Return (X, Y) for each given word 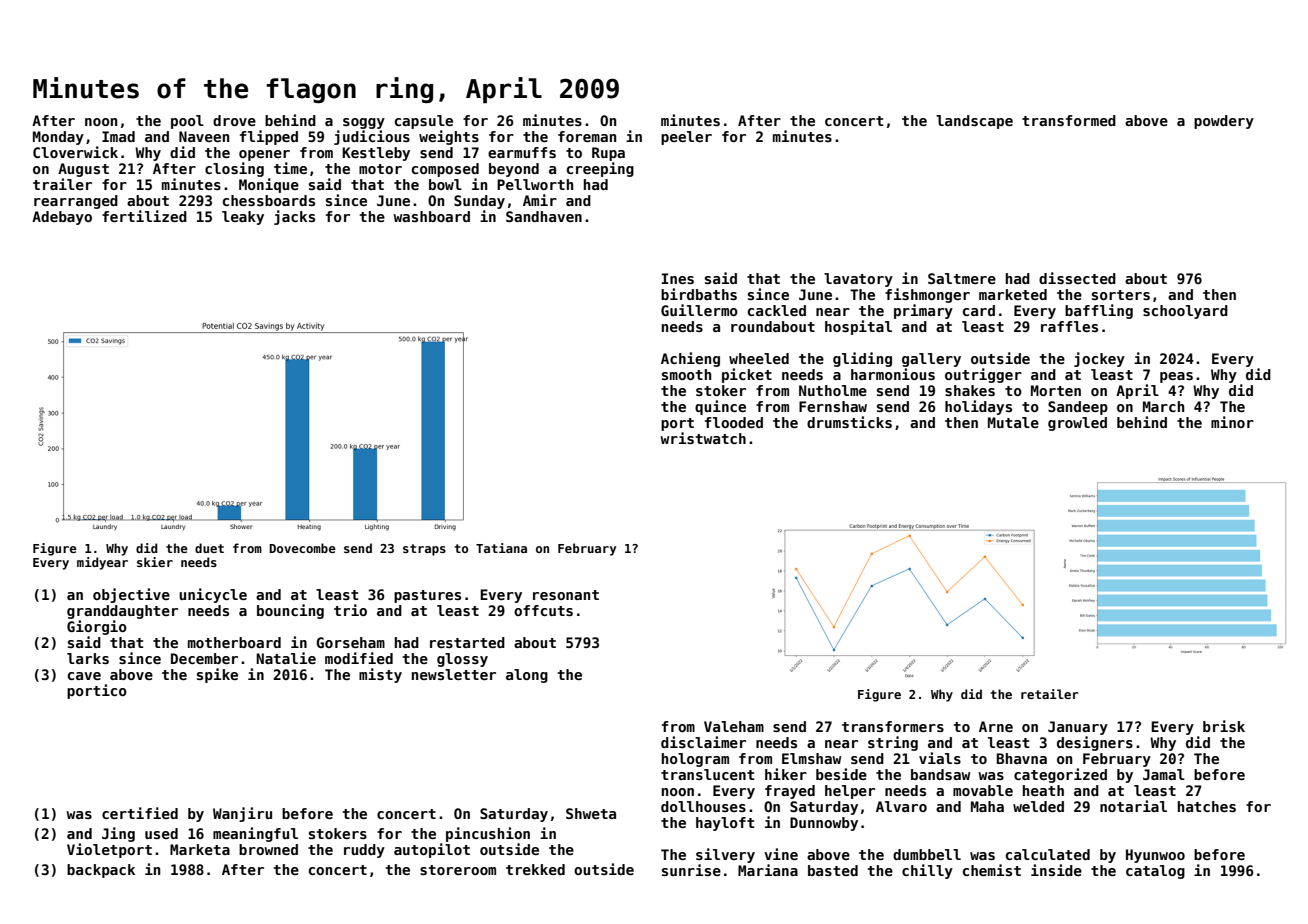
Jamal (1164, 774)
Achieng (690, 359)
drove (234, 120)
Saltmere (962, 278)
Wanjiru (242, 814)
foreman (587, 136)
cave (84, 676)
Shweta (591, 813)
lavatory (858, 280)
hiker (786, 774)
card (979, 310)
